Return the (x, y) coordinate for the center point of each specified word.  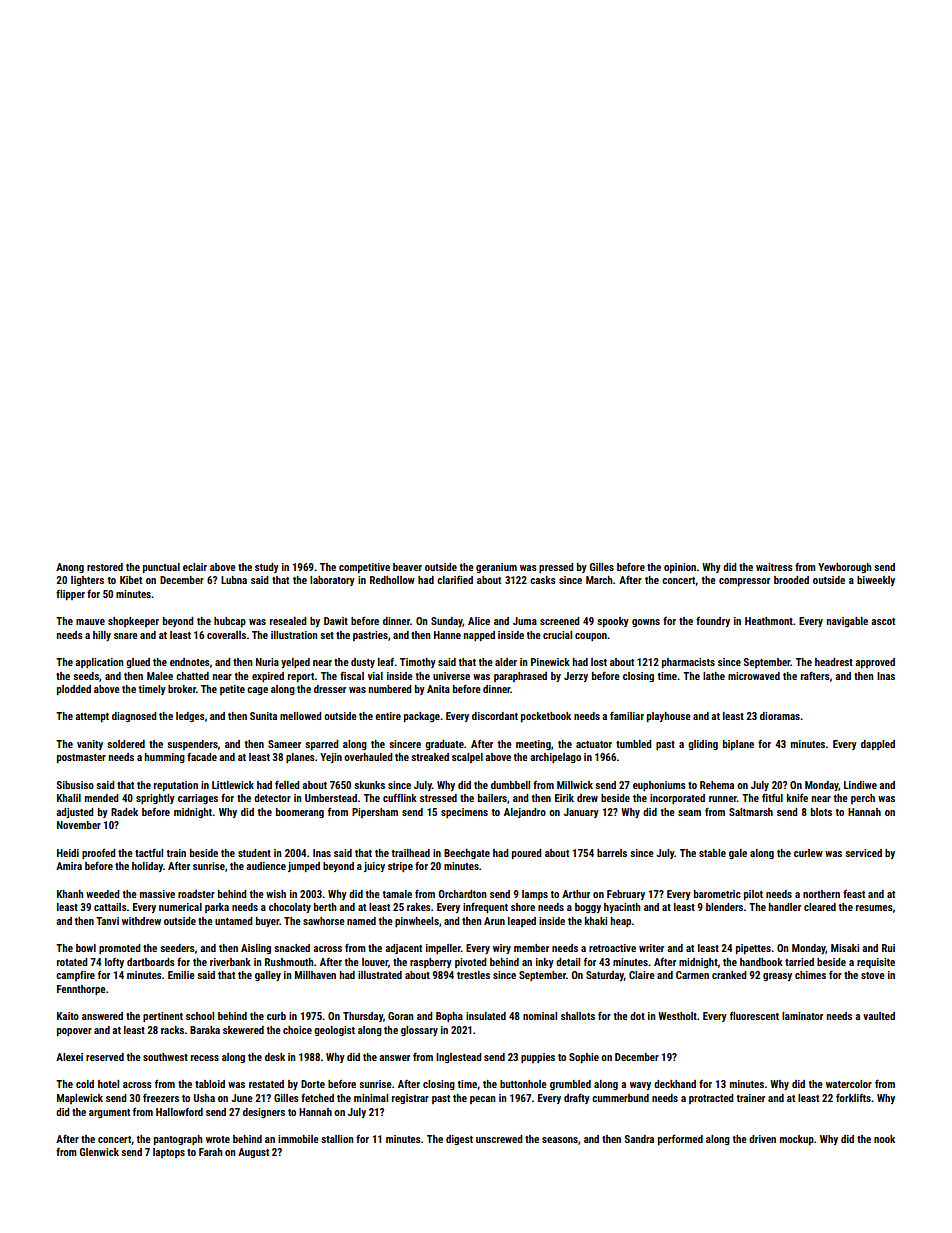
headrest (834, 662)
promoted (120, 949)
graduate (444, 745)
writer (651, 948)
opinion (680, 568)
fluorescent (754, 1015)
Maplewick (80, 1099)
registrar (410, 1099)
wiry (502, 949)
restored (105, 567)
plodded (74, 690)
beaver (407, 567)
